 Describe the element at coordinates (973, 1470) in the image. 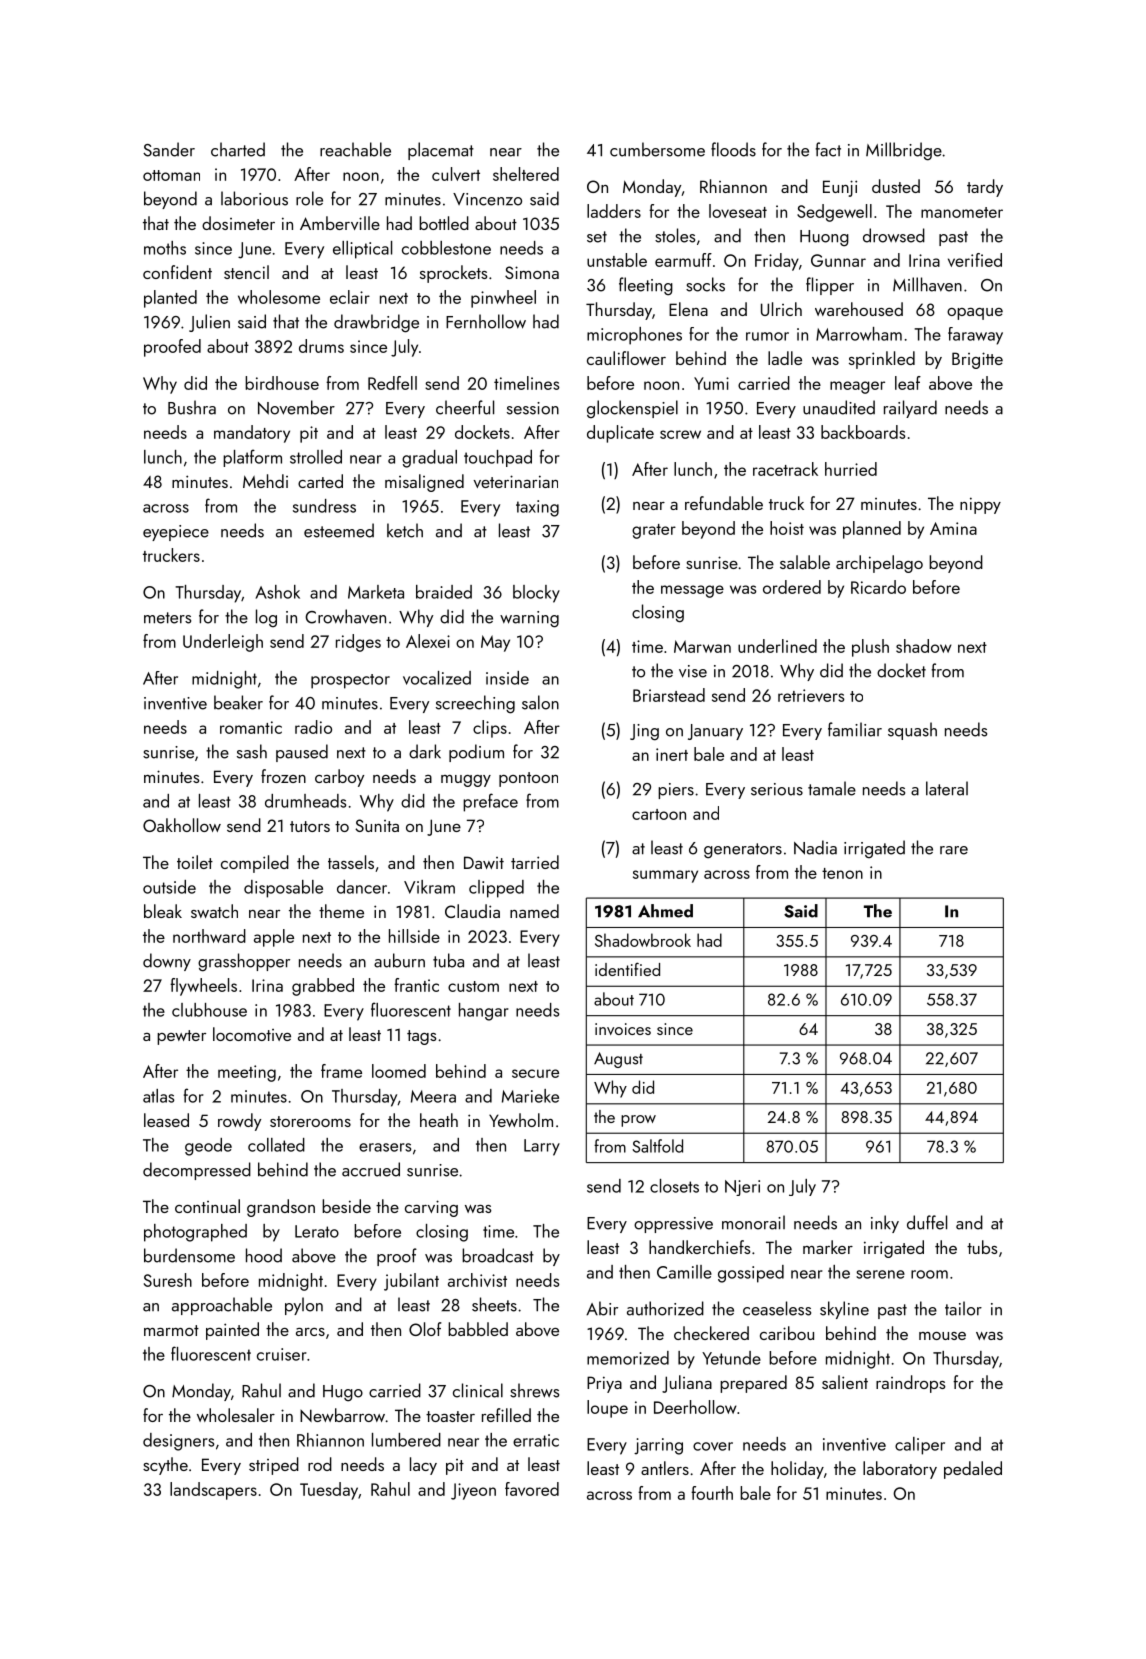

I see `pedaled` at that location.
